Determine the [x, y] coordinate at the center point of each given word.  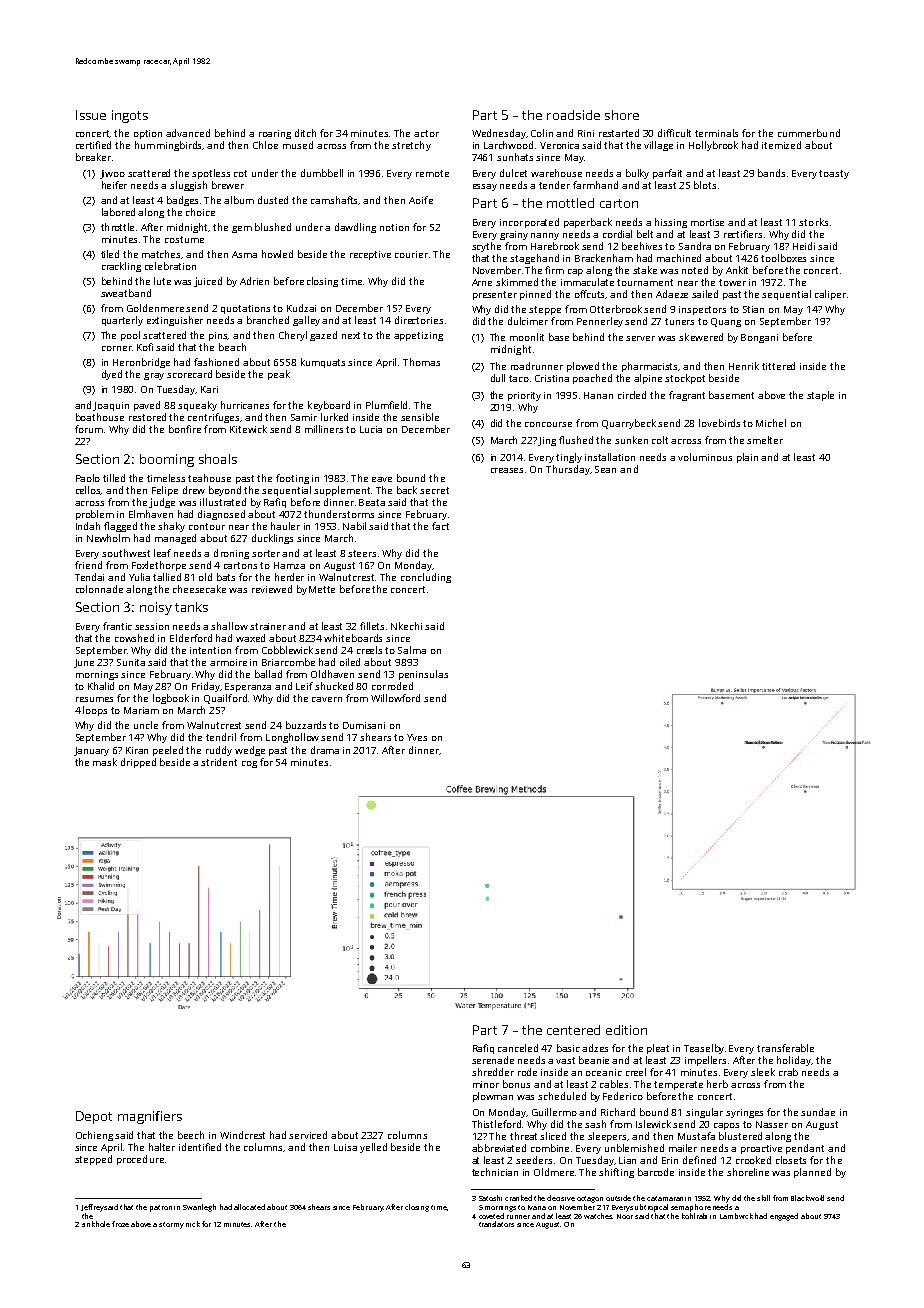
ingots [130, 116]
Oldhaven [332, 674]
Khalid [101, 686]
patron [161, 1208]
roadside [573, 115]
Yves [417, 737]
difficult [674, 133]
